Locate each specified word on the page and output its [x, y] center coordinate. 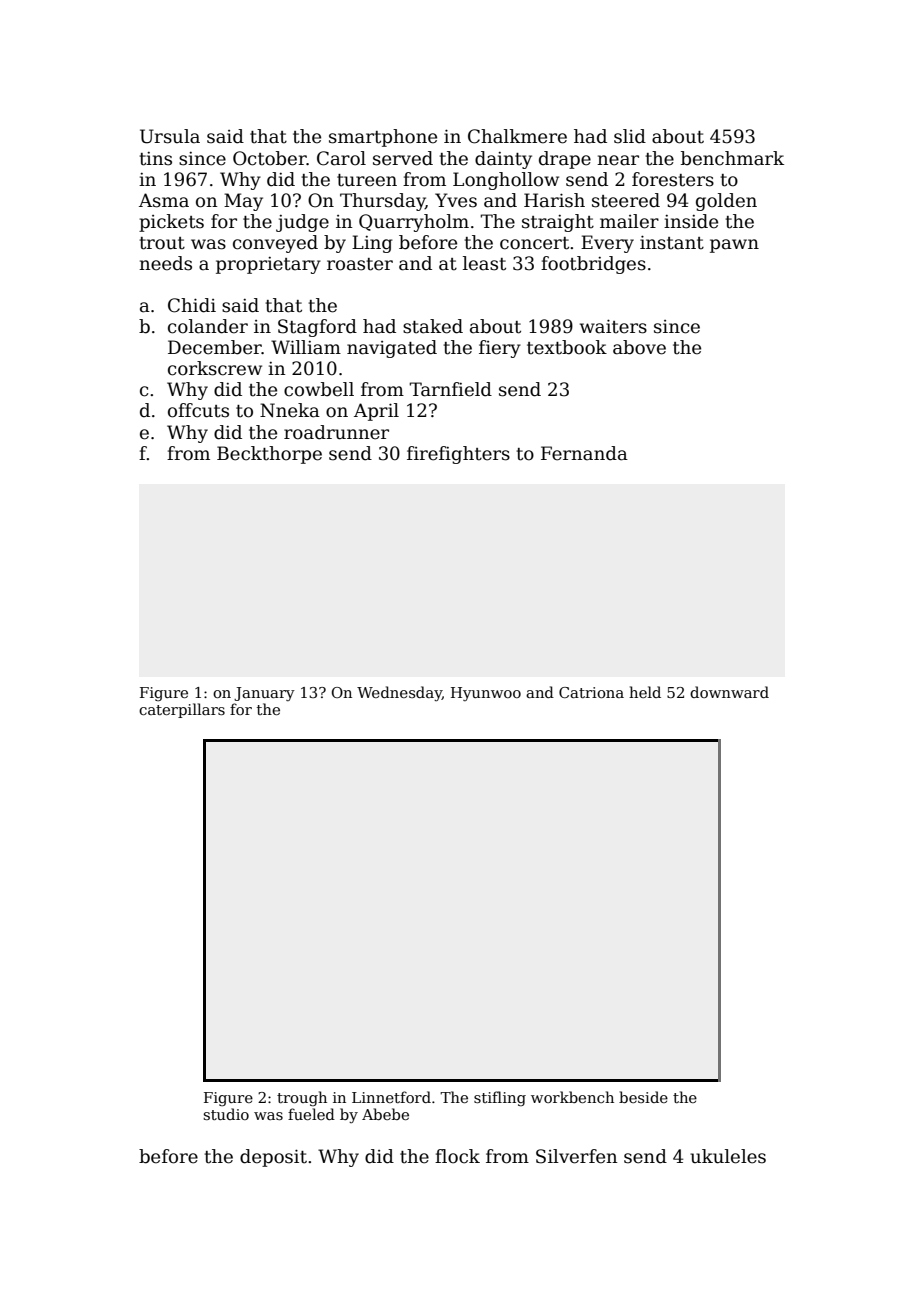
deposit [273, 1158]
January [264, 694]
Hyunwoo [486, 694]
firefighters [458, 455]
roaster [360, 264]
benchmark [732, 158]
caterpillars [182, 710]
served [403, 158]
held [645, 692]
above [639, 347]
